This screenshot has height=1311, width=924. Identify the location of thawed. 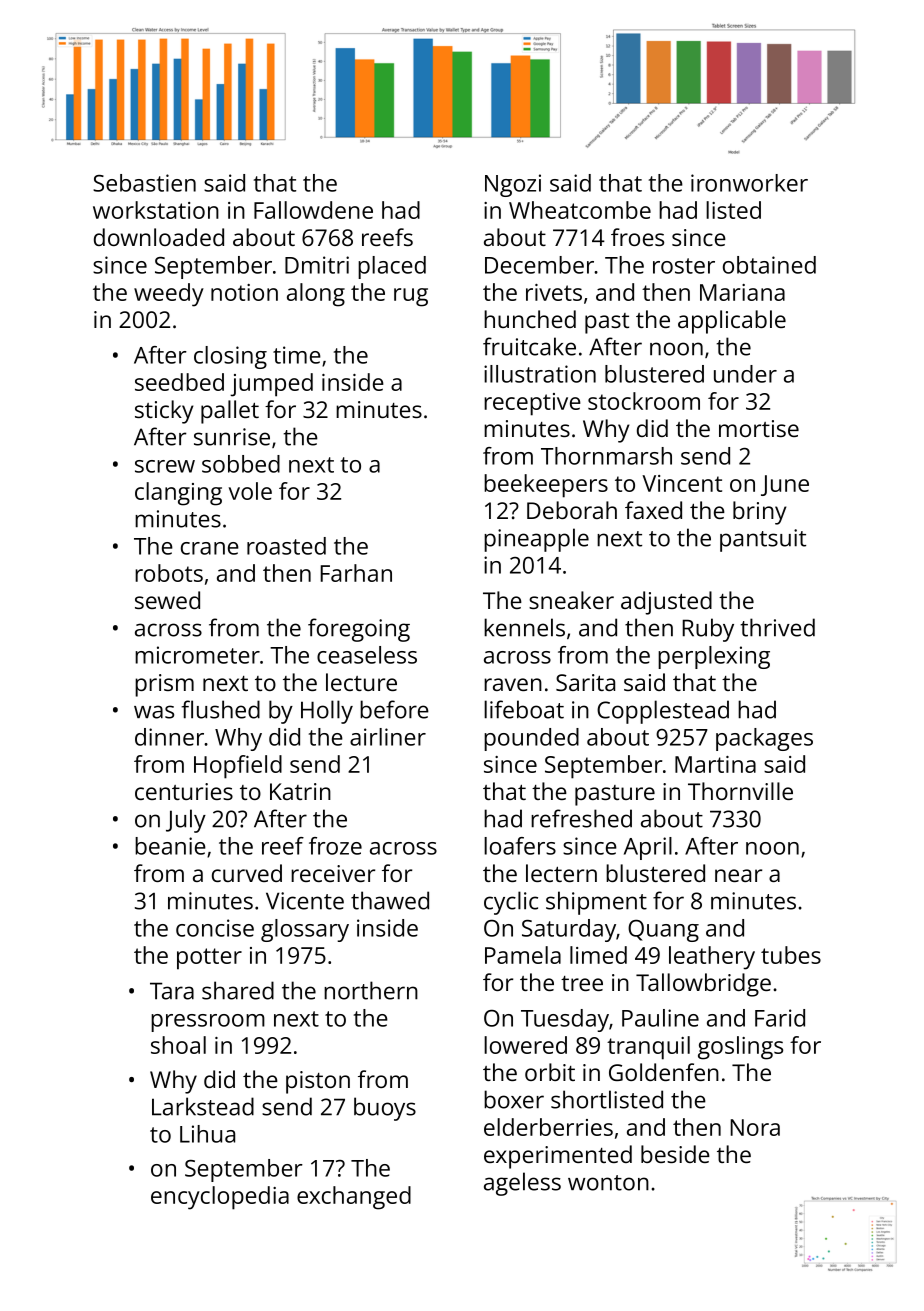
(390, 900).
